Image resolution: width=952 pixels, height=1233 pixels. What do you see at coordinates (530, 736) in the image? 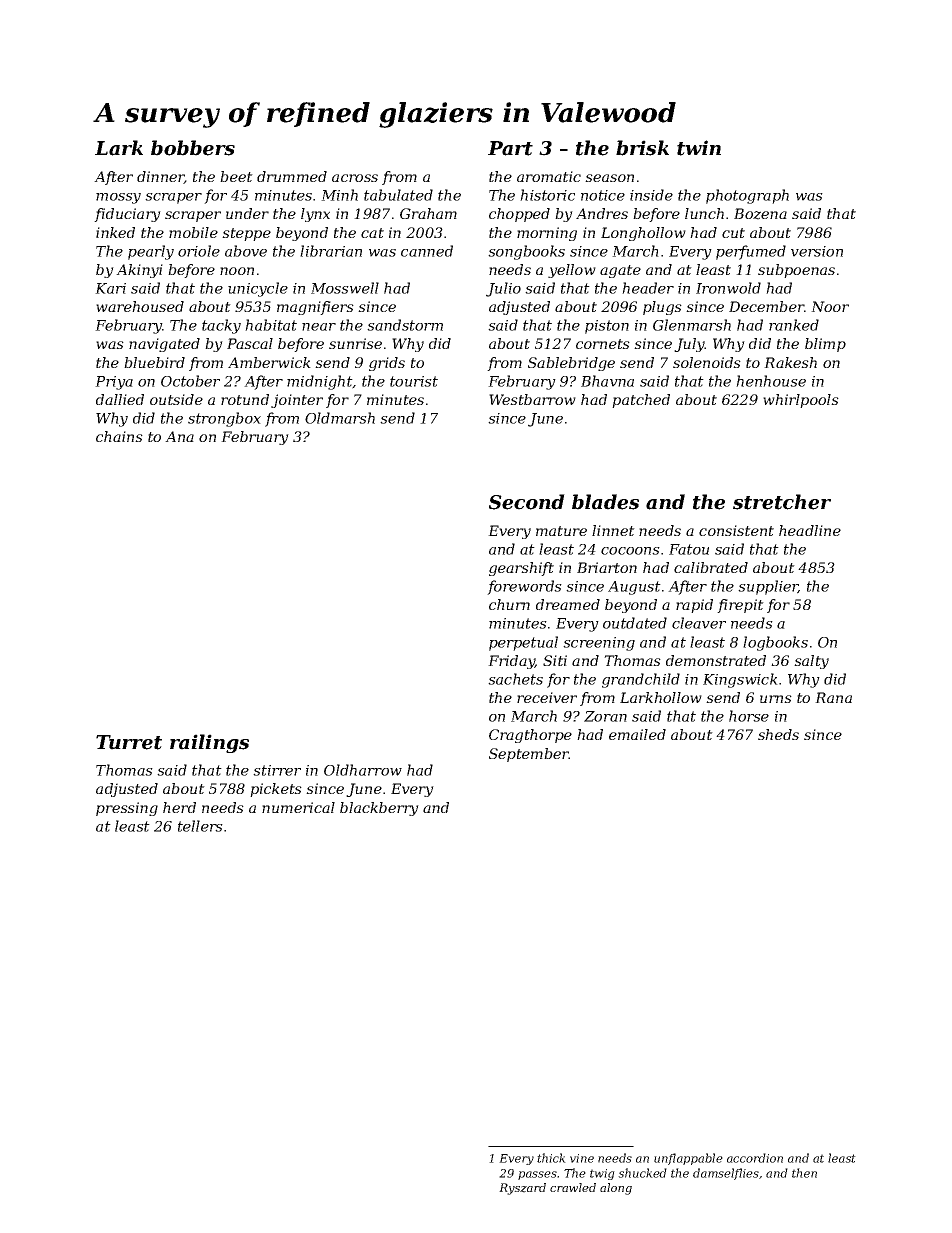
I see `Cragthorpe` at bounding box center [530, 736].
